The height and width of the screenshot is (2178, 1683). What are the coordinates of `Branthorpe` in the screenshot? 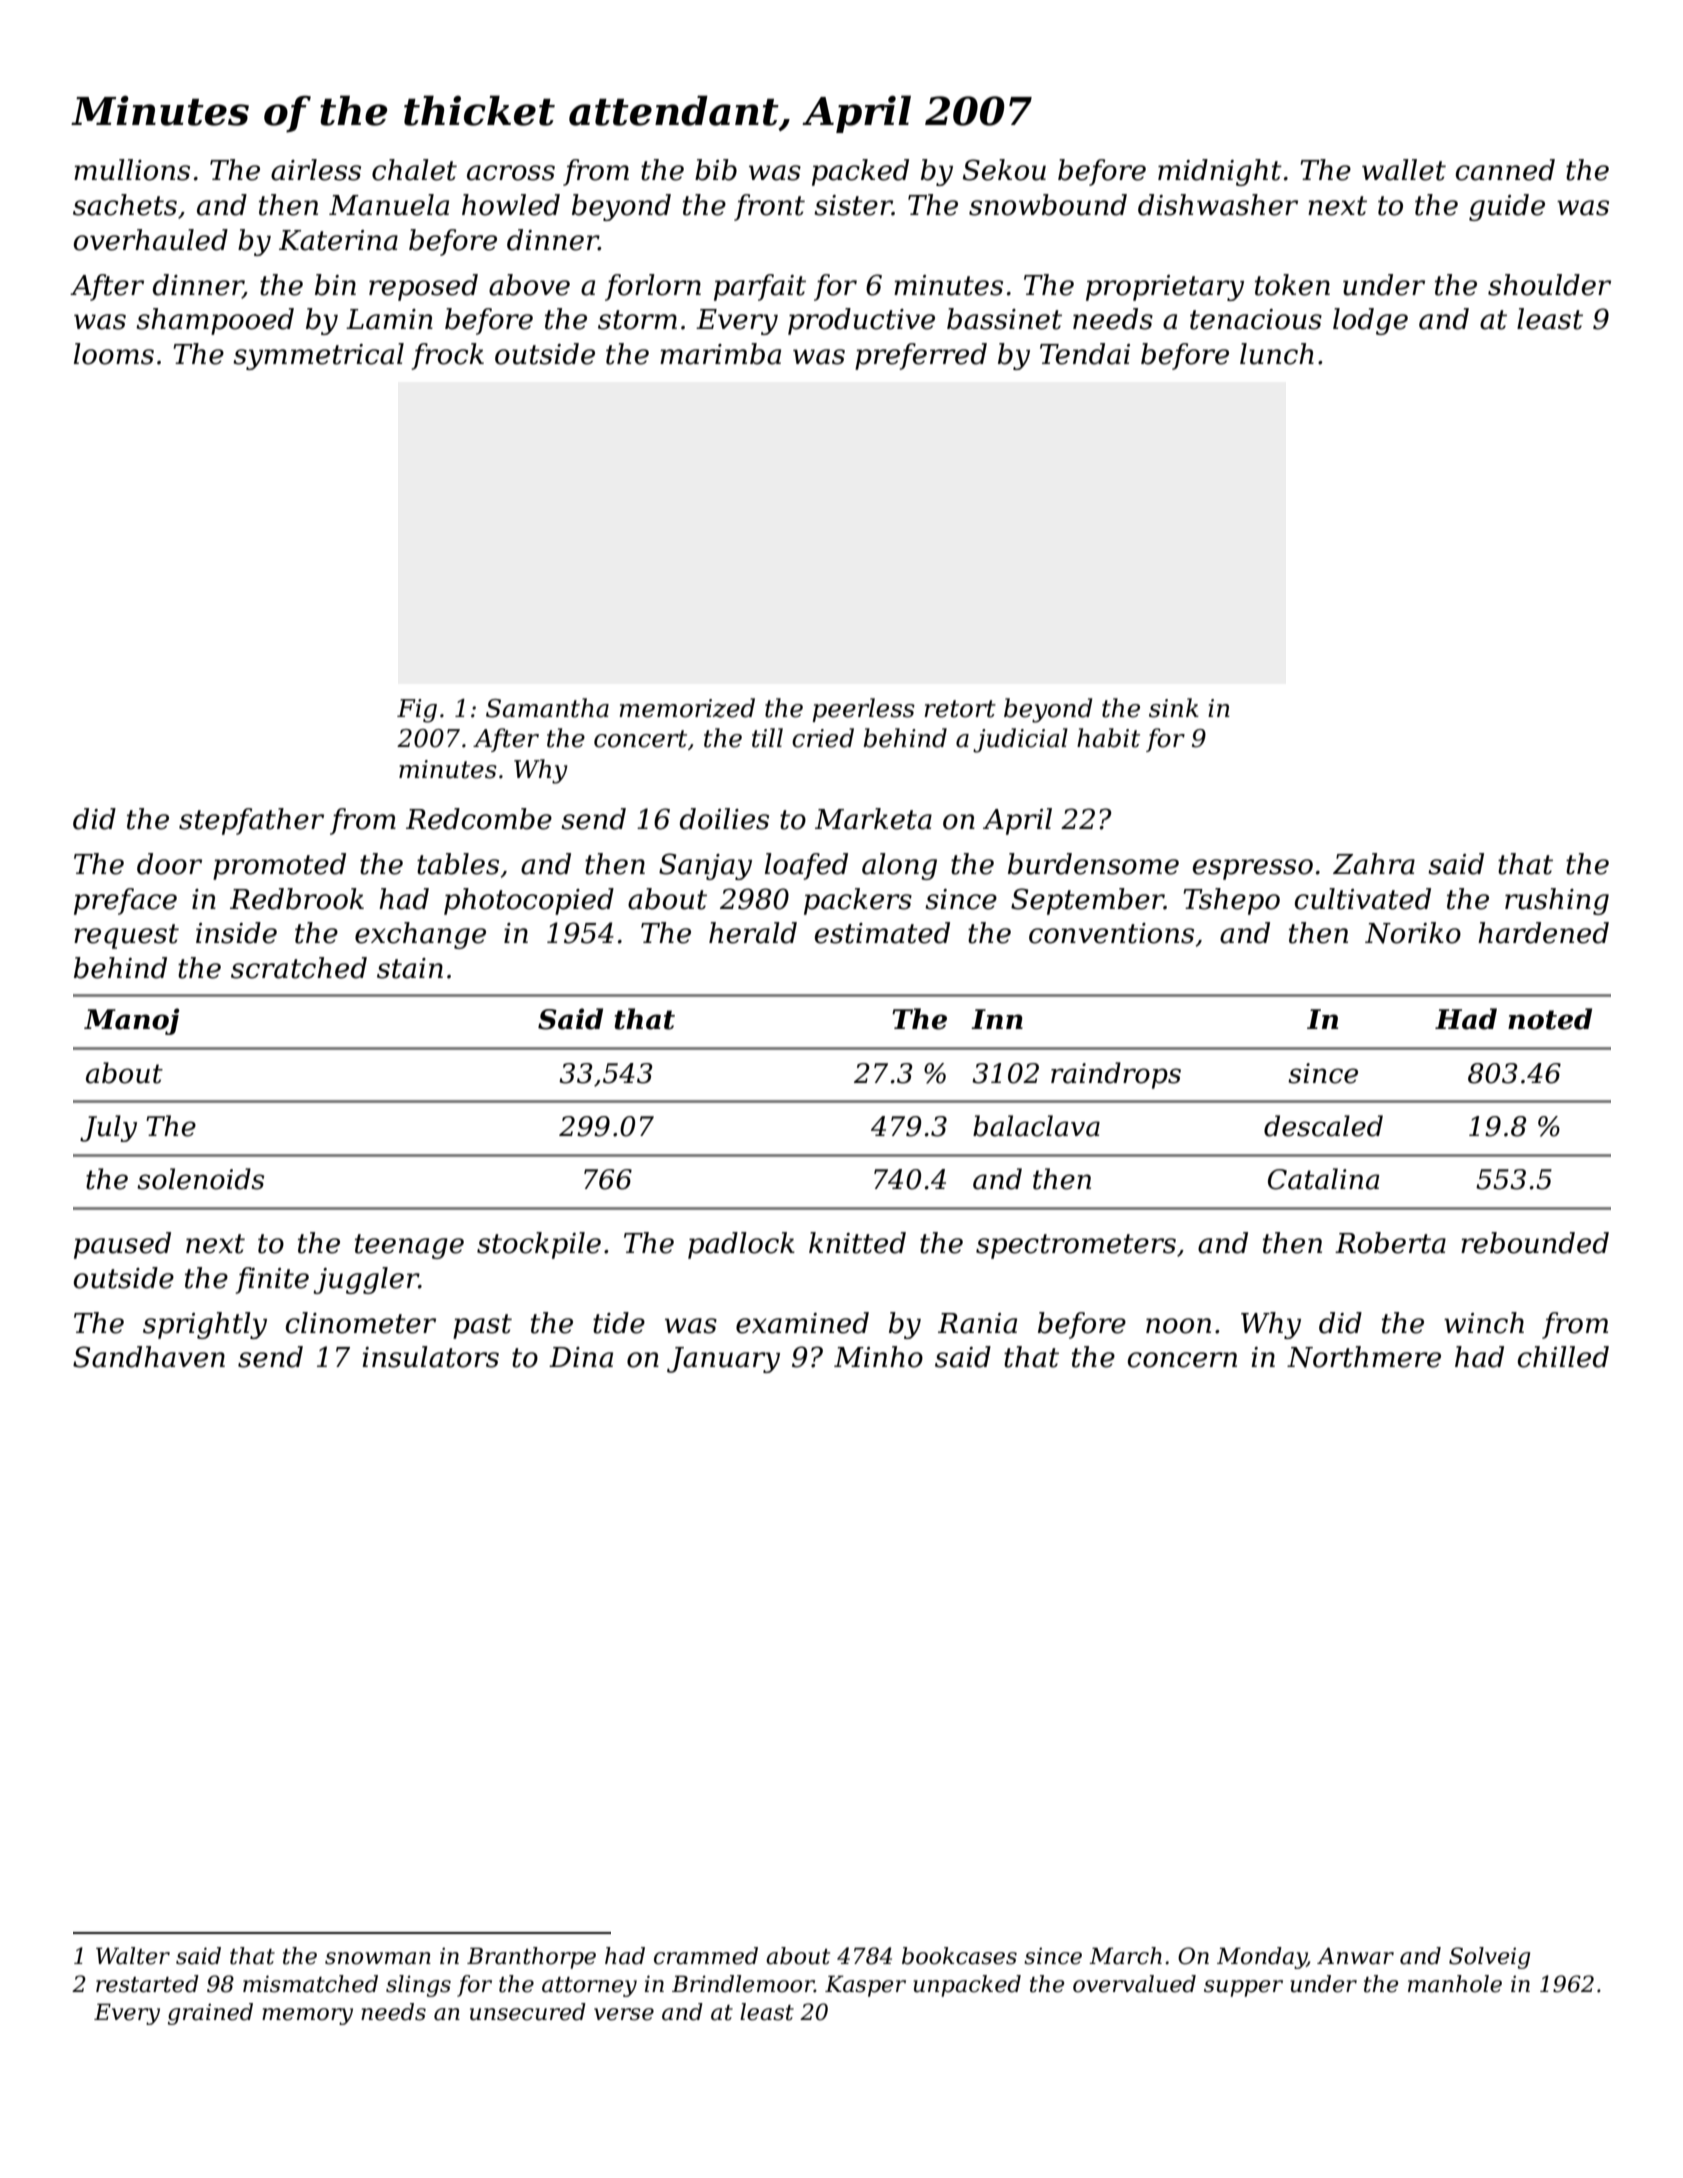 It's located at (531, 1958).
